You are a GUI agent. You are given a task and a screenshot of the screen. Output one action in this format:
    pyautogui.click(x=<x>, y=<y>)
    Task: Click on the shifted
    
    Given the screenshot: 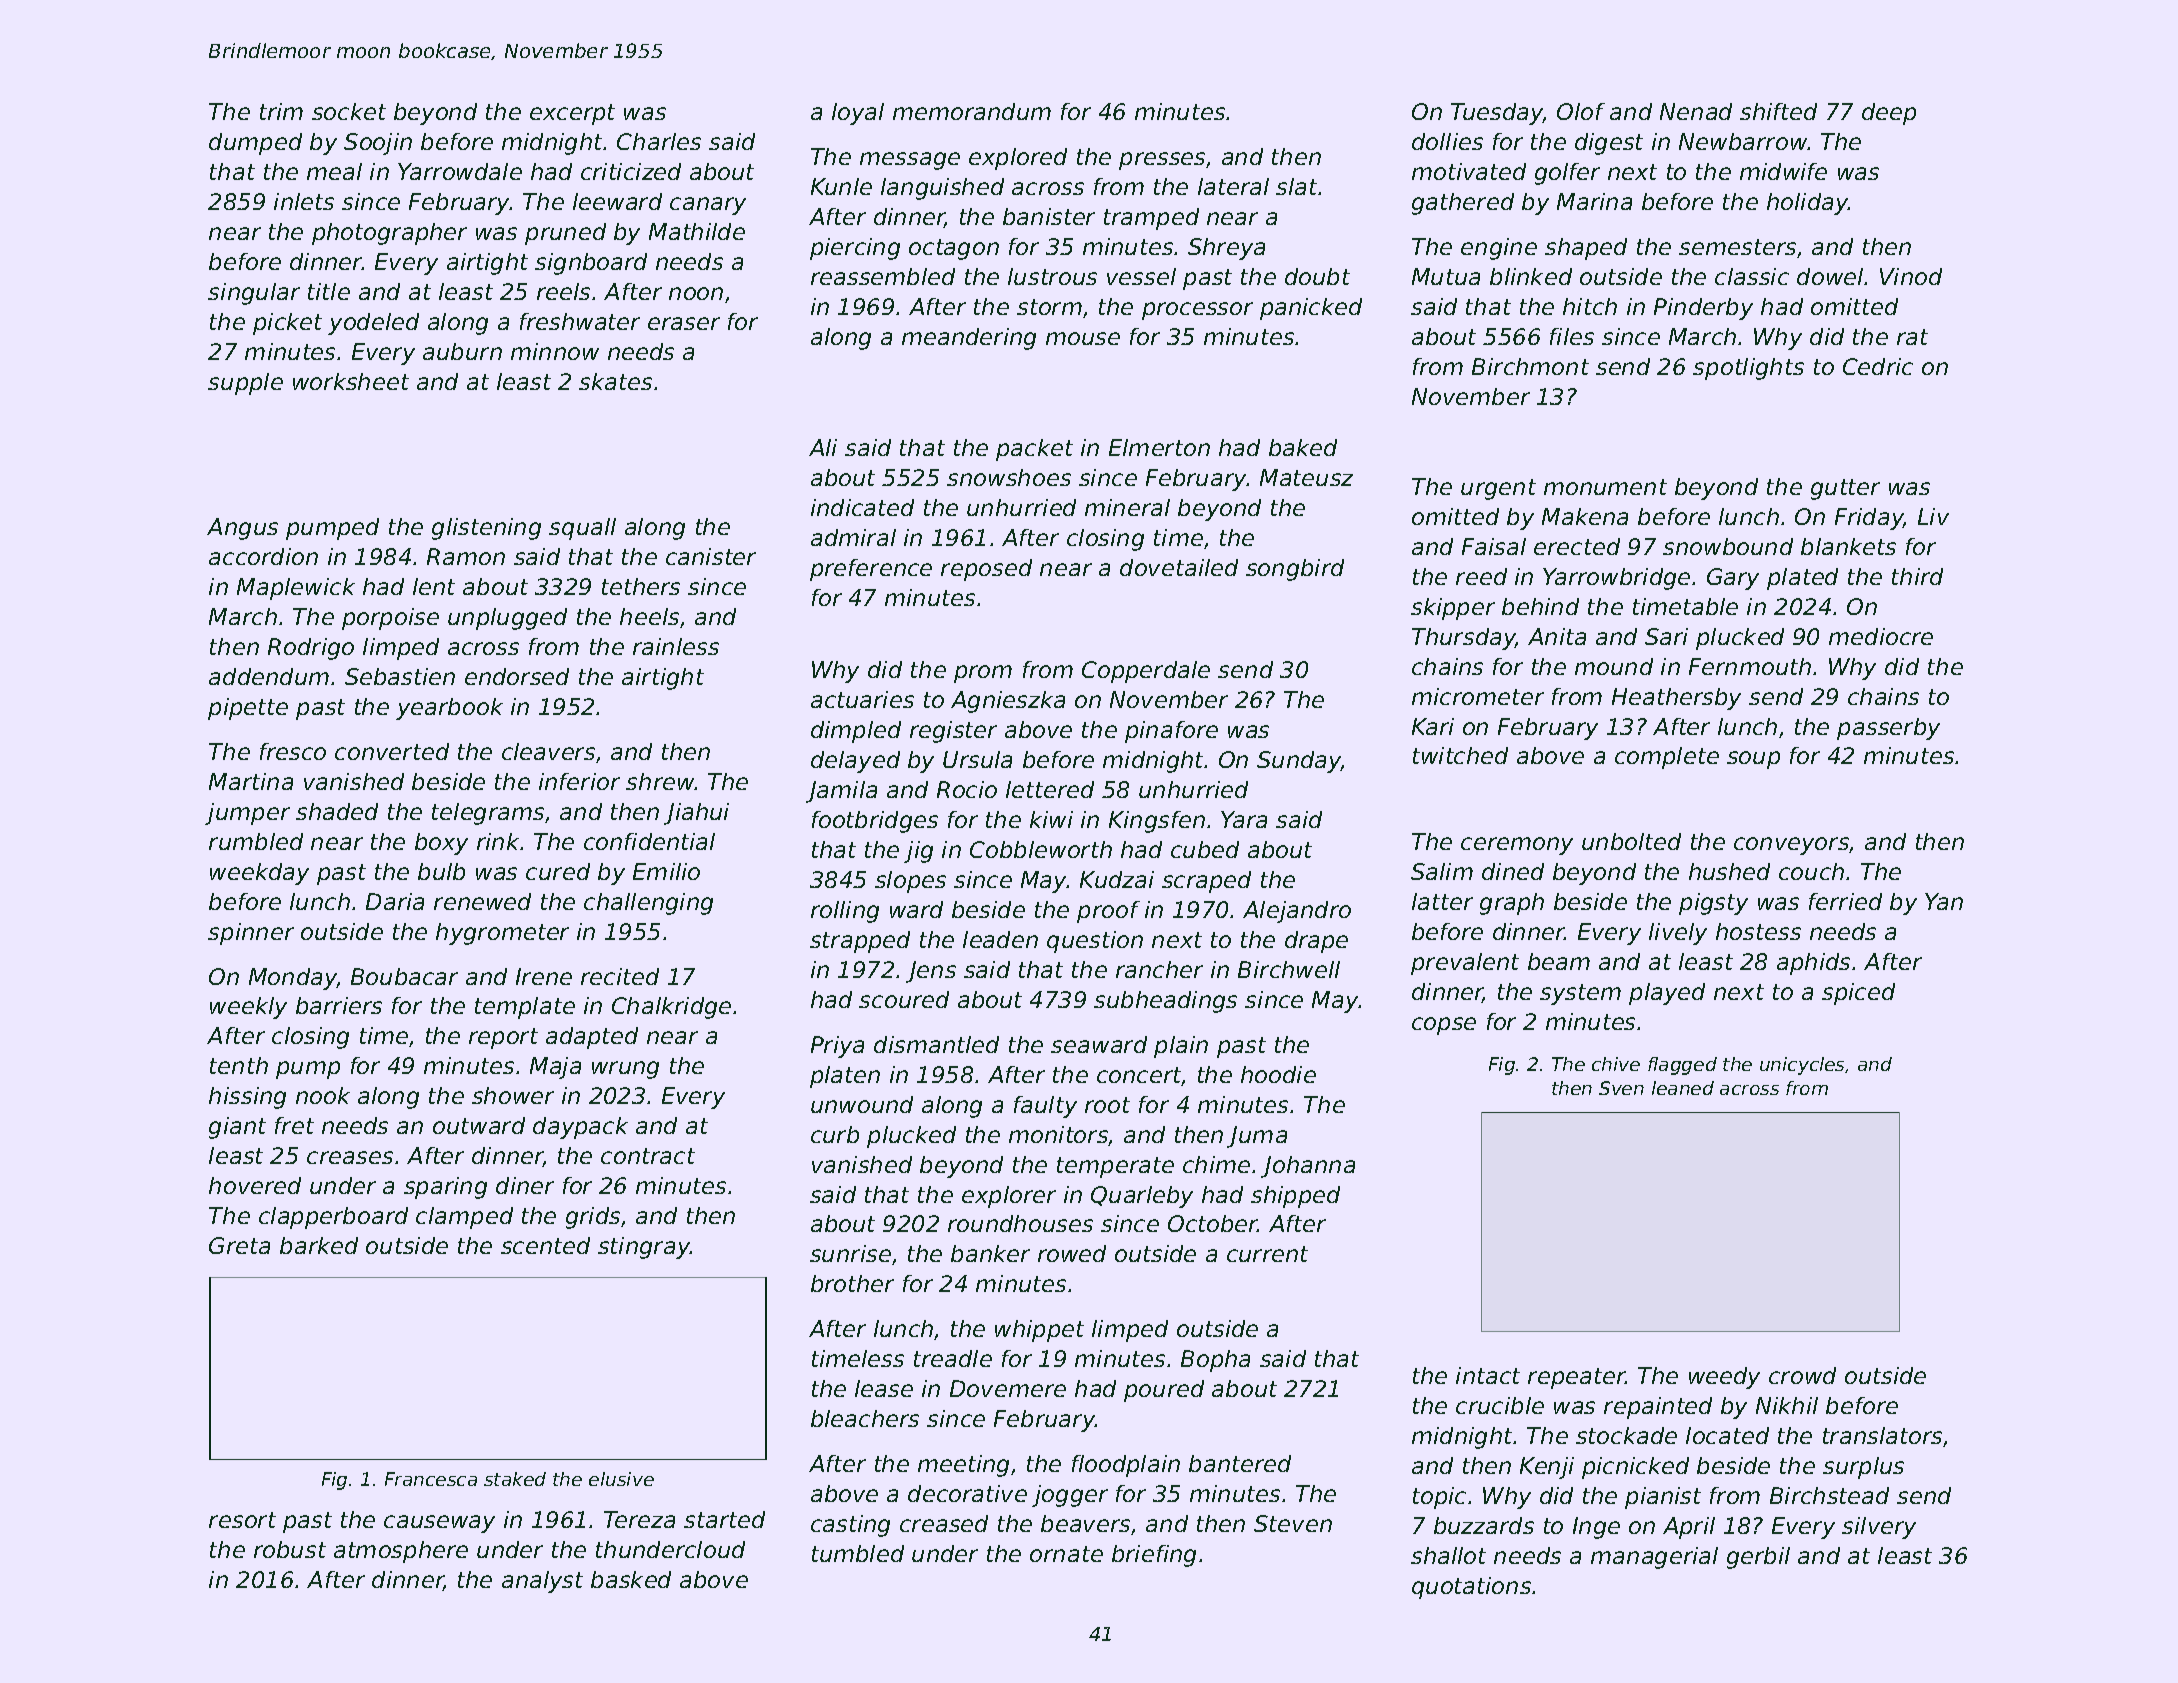 What is the action you would take?
    pyautogui.click(x=1778, y=111)
